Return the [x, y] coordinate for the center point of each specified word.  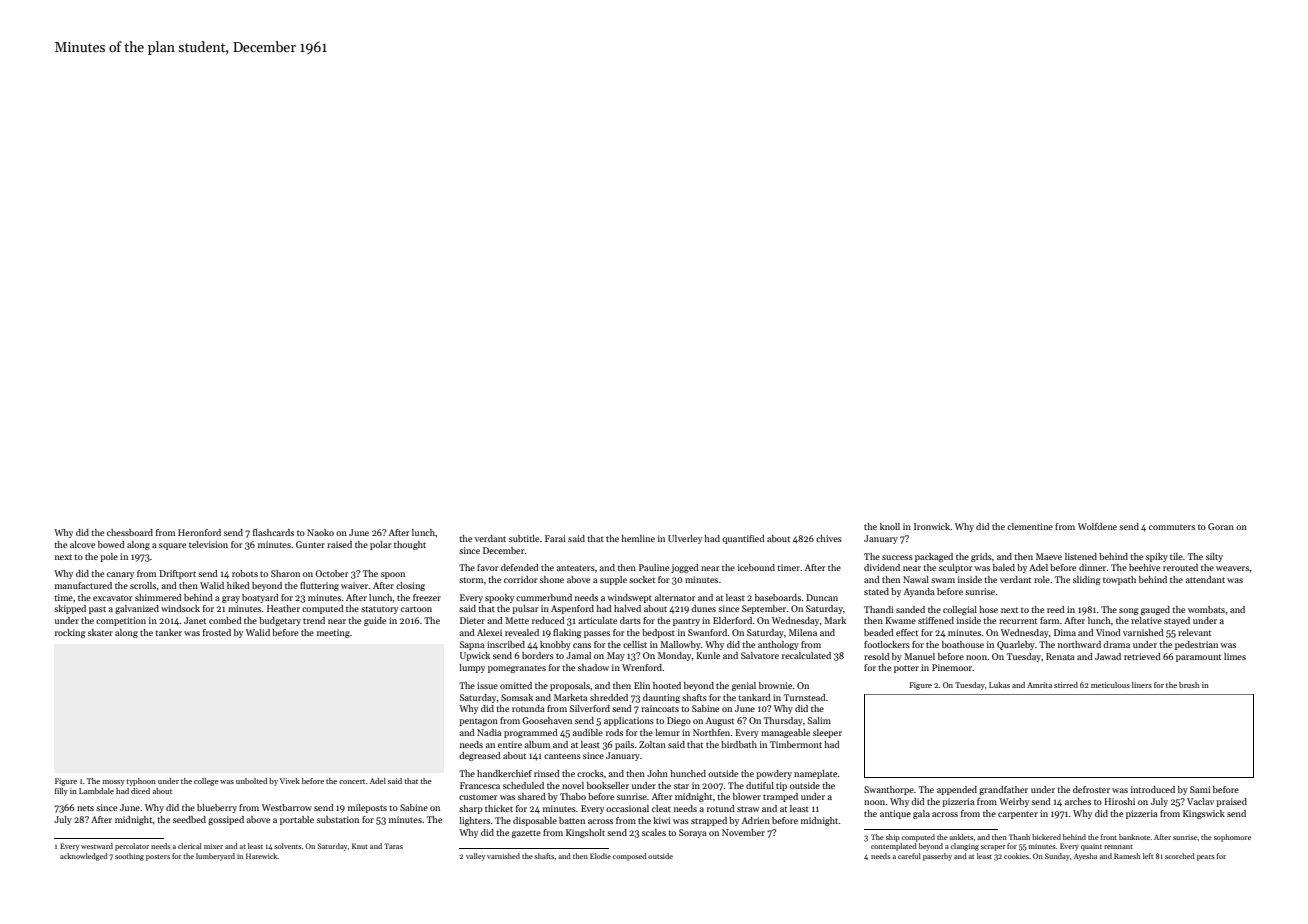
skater [100, 632]
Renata [1060, 656]
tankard [754, 697]
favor [487, 567]
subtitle [524, 538]
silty [1214, 557]
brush [1189, 685]
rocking [70, 633]
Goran [1221, 526]
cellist [635, 644]
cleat [661, 808]
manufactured [83, 585]
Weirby [1014, 802]
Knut [360, 846]
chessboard [130, 532]
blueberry [217, 808]
